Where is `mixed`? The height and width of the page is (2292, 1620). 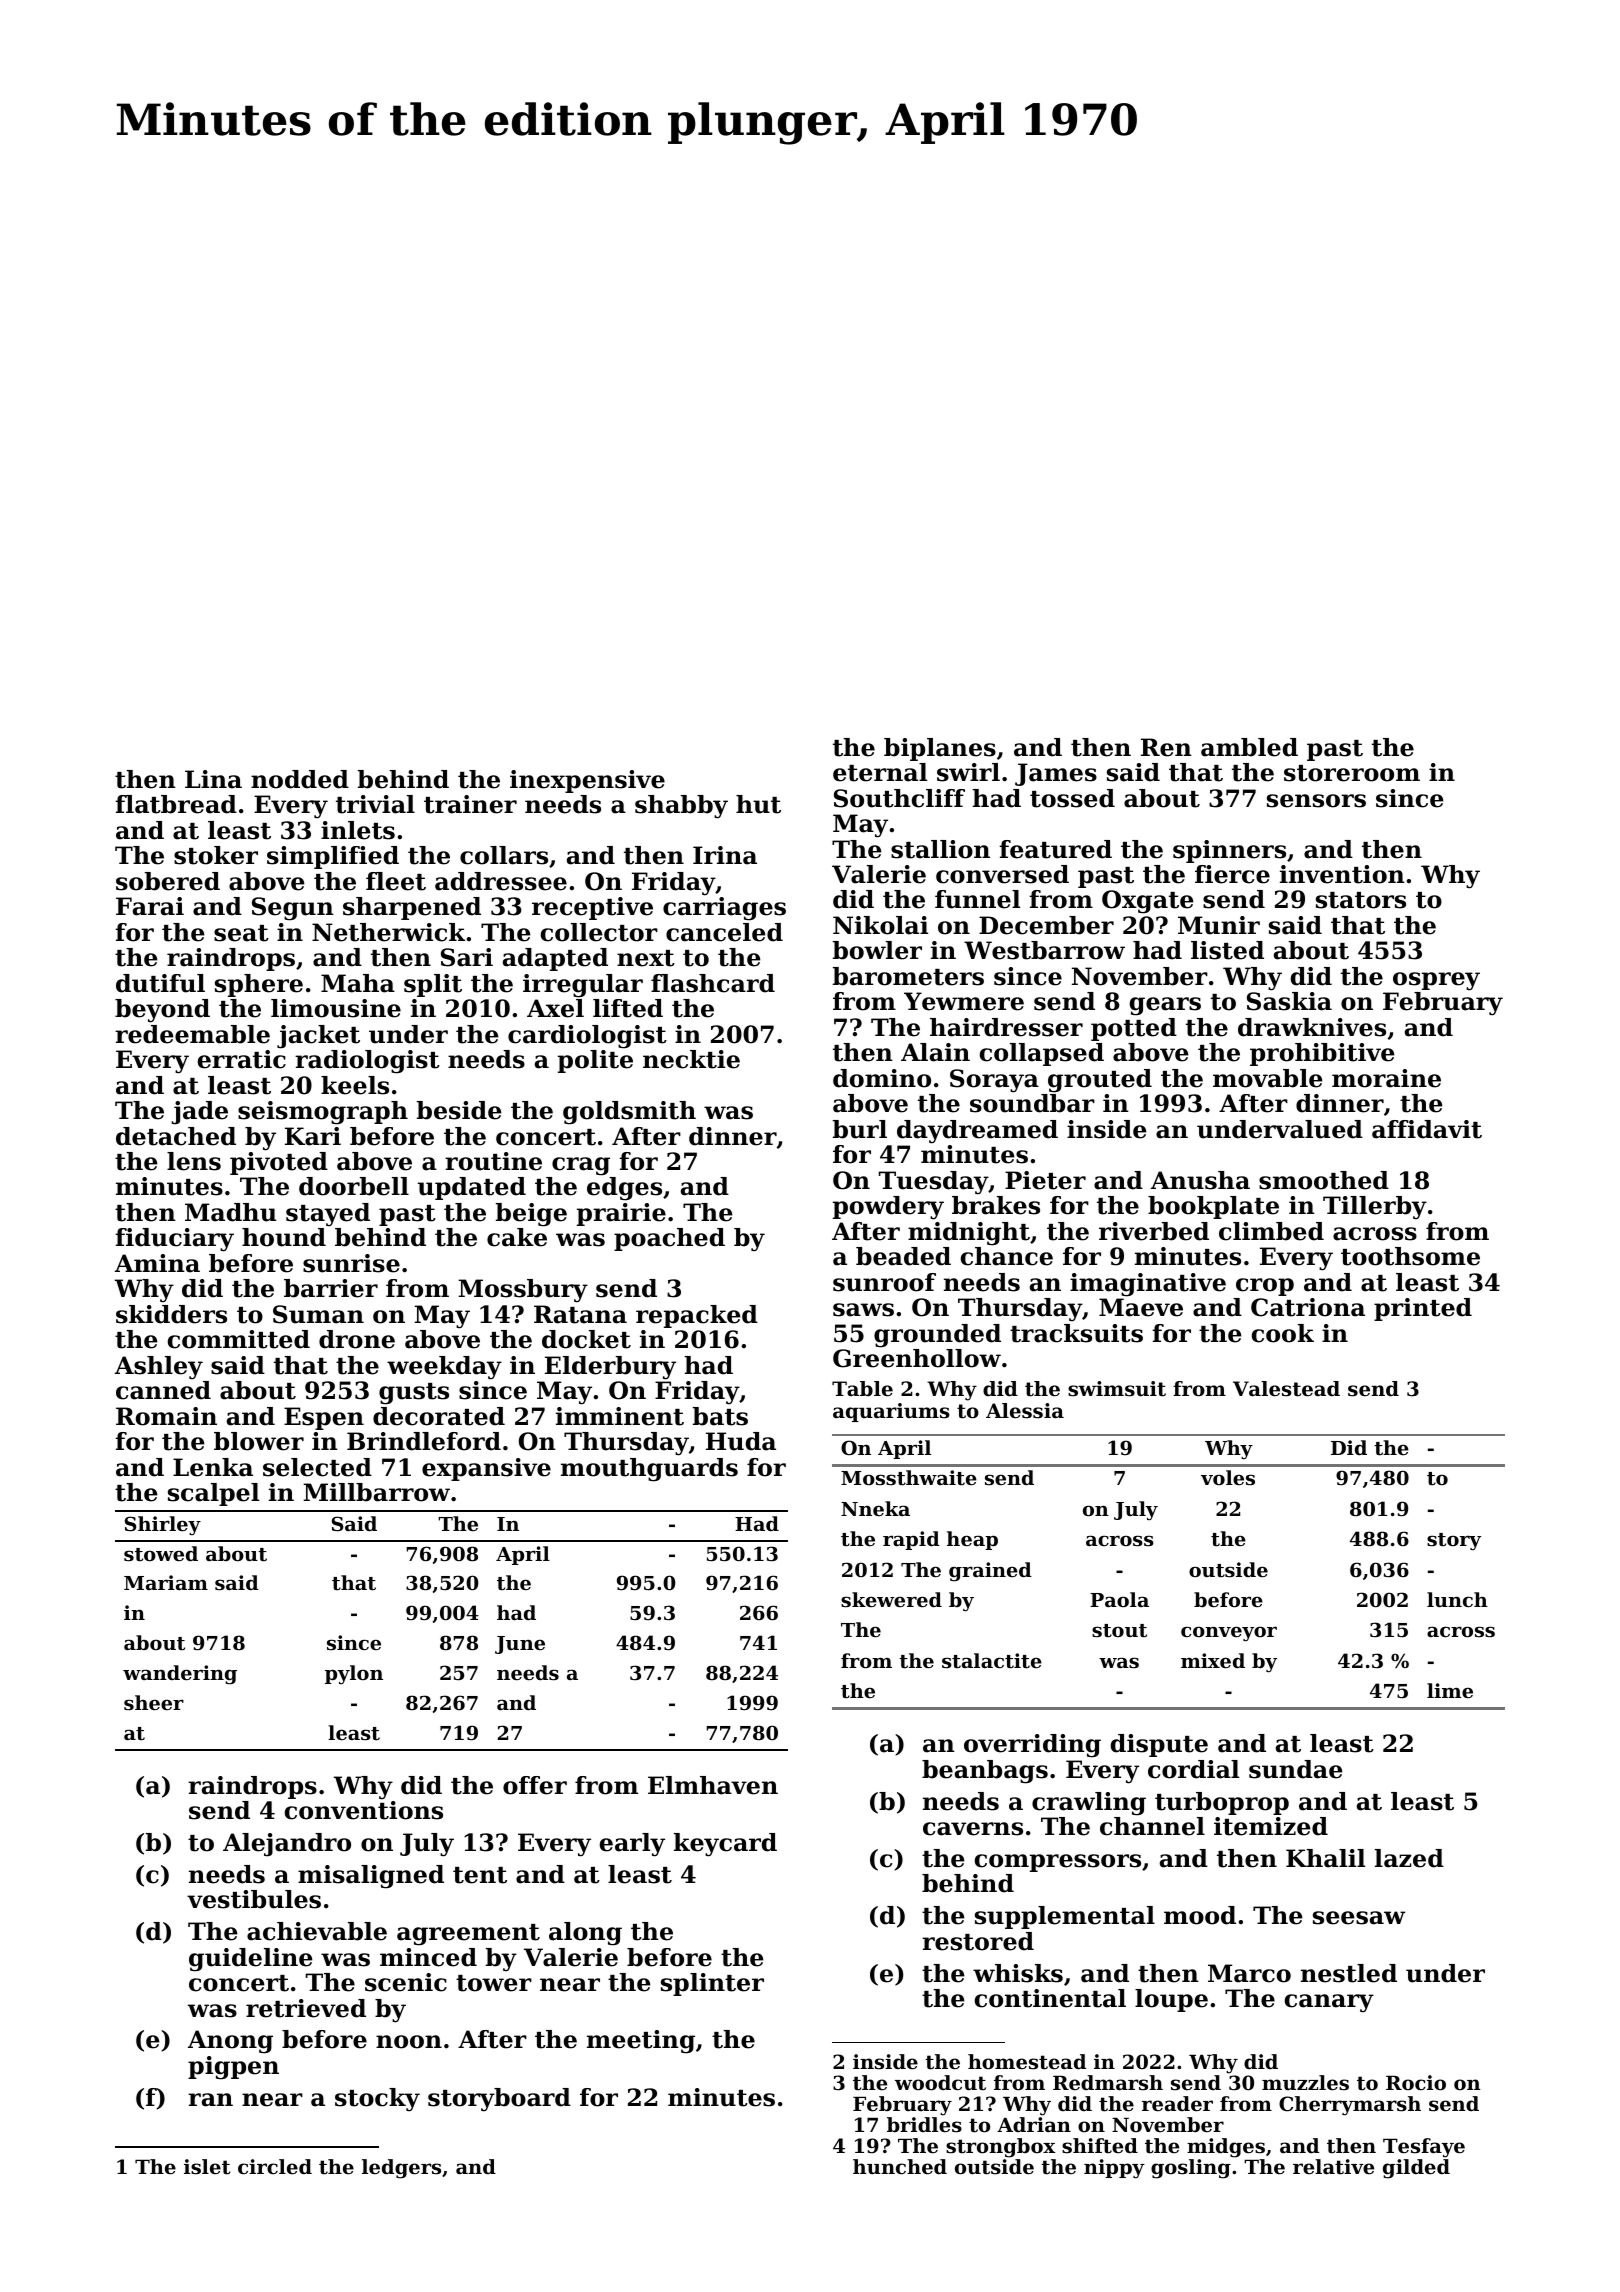 mixed is located at coordinates (1213, 1660).
